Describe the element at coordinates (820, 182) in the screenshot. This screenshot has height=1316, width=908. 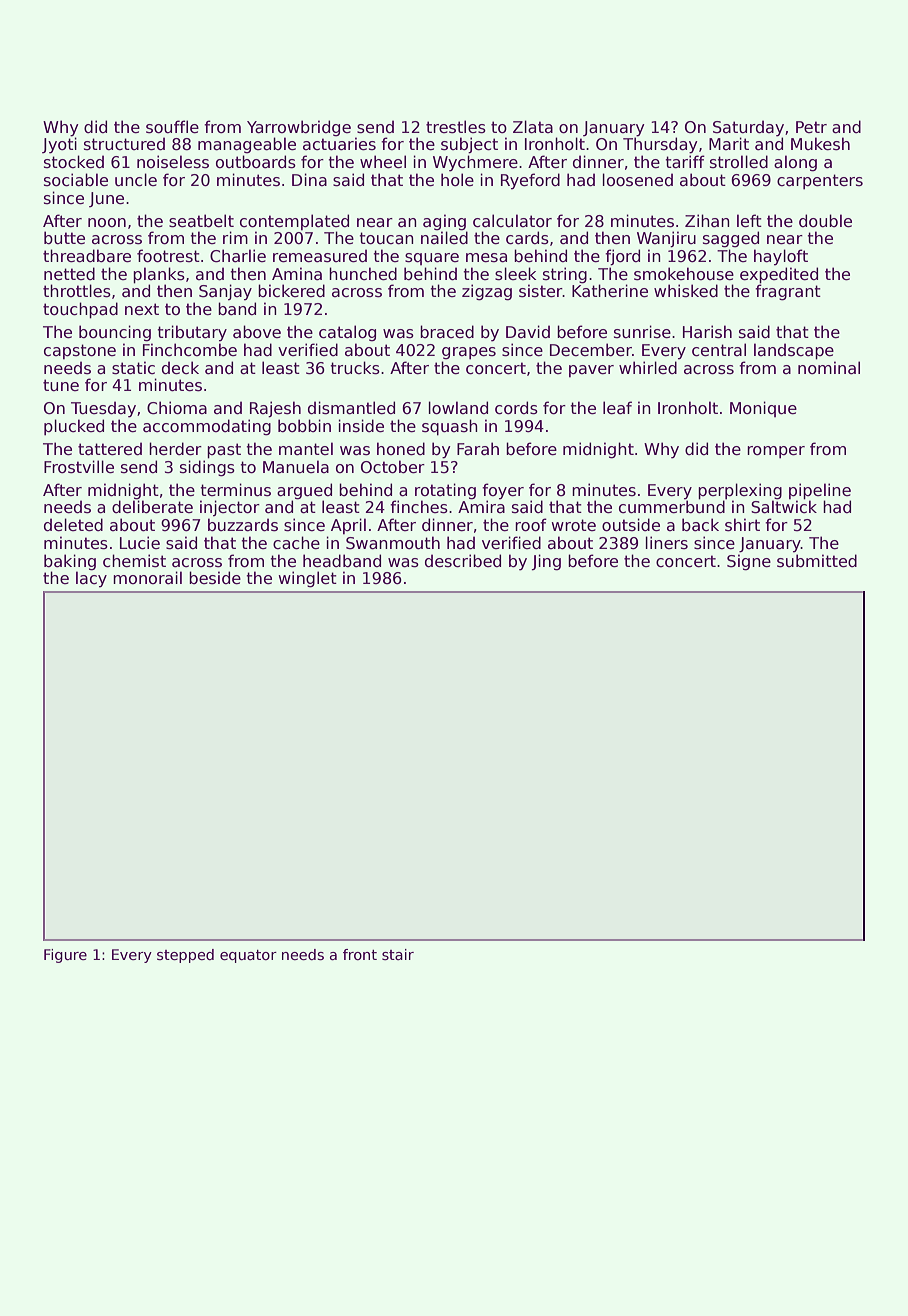
I see `carpenters` at that location.
